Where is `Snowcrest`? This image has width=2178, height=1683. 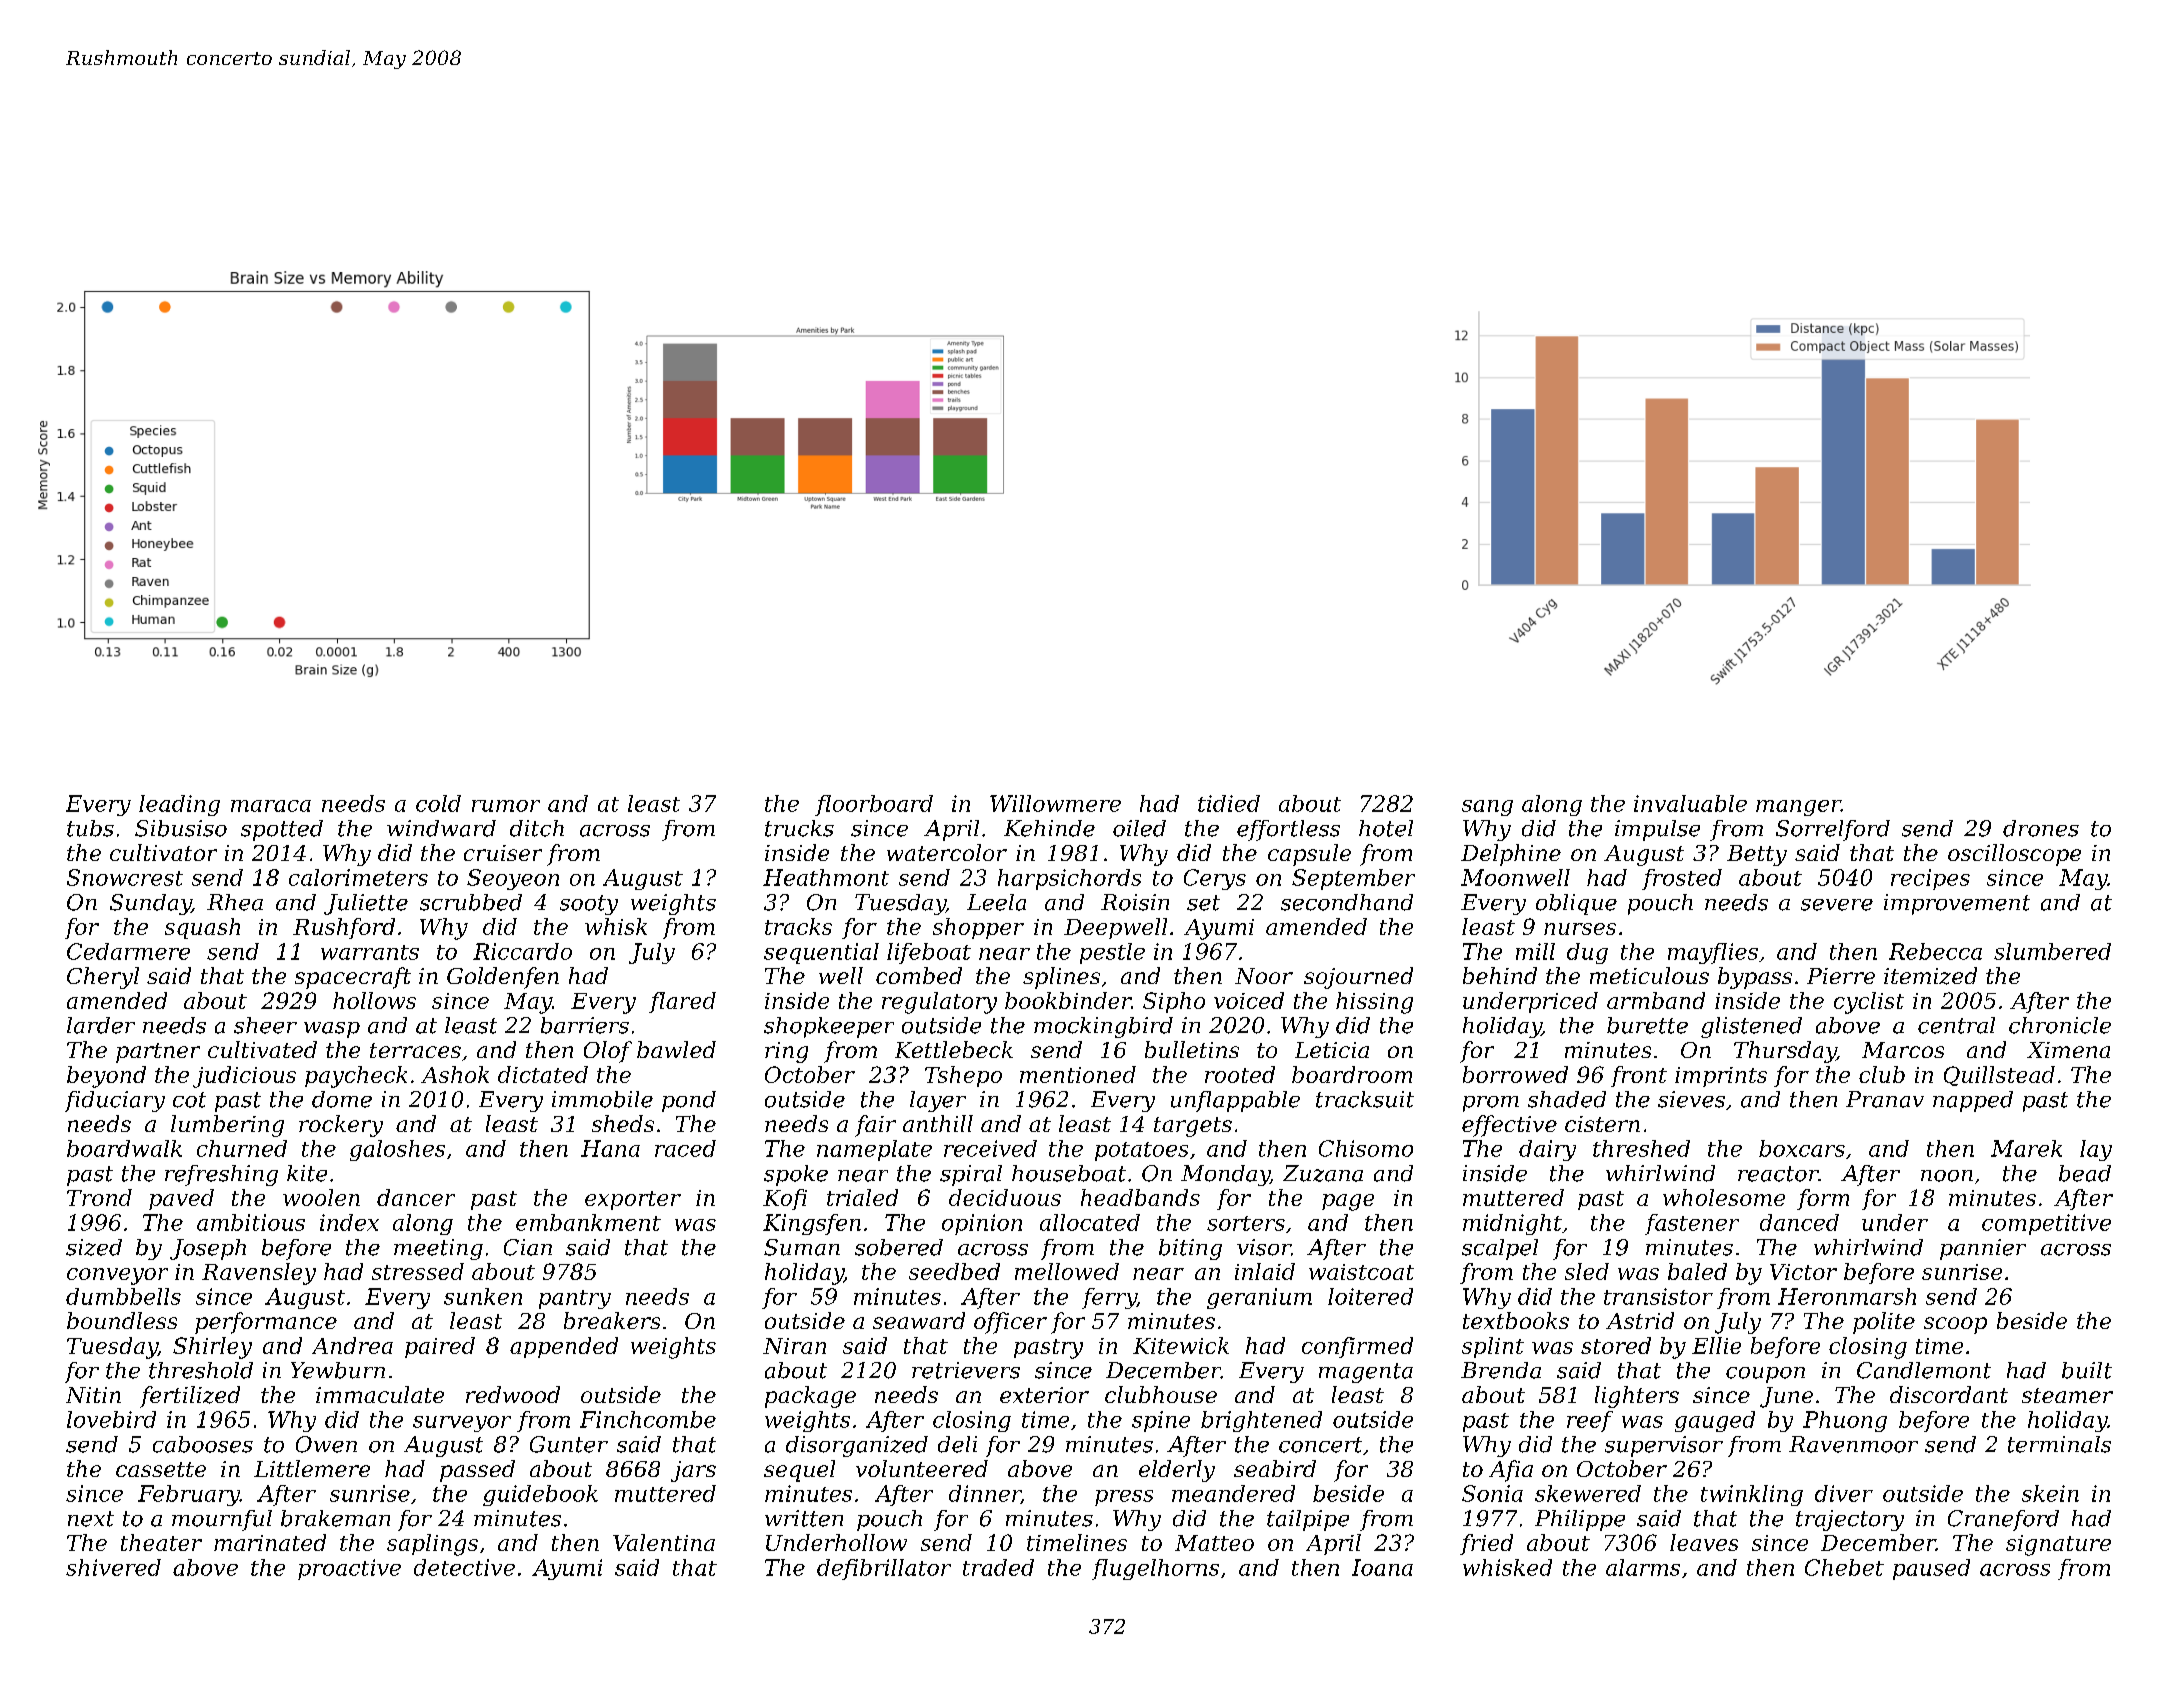
Snowcrest is located at coordinates (125, 877).
